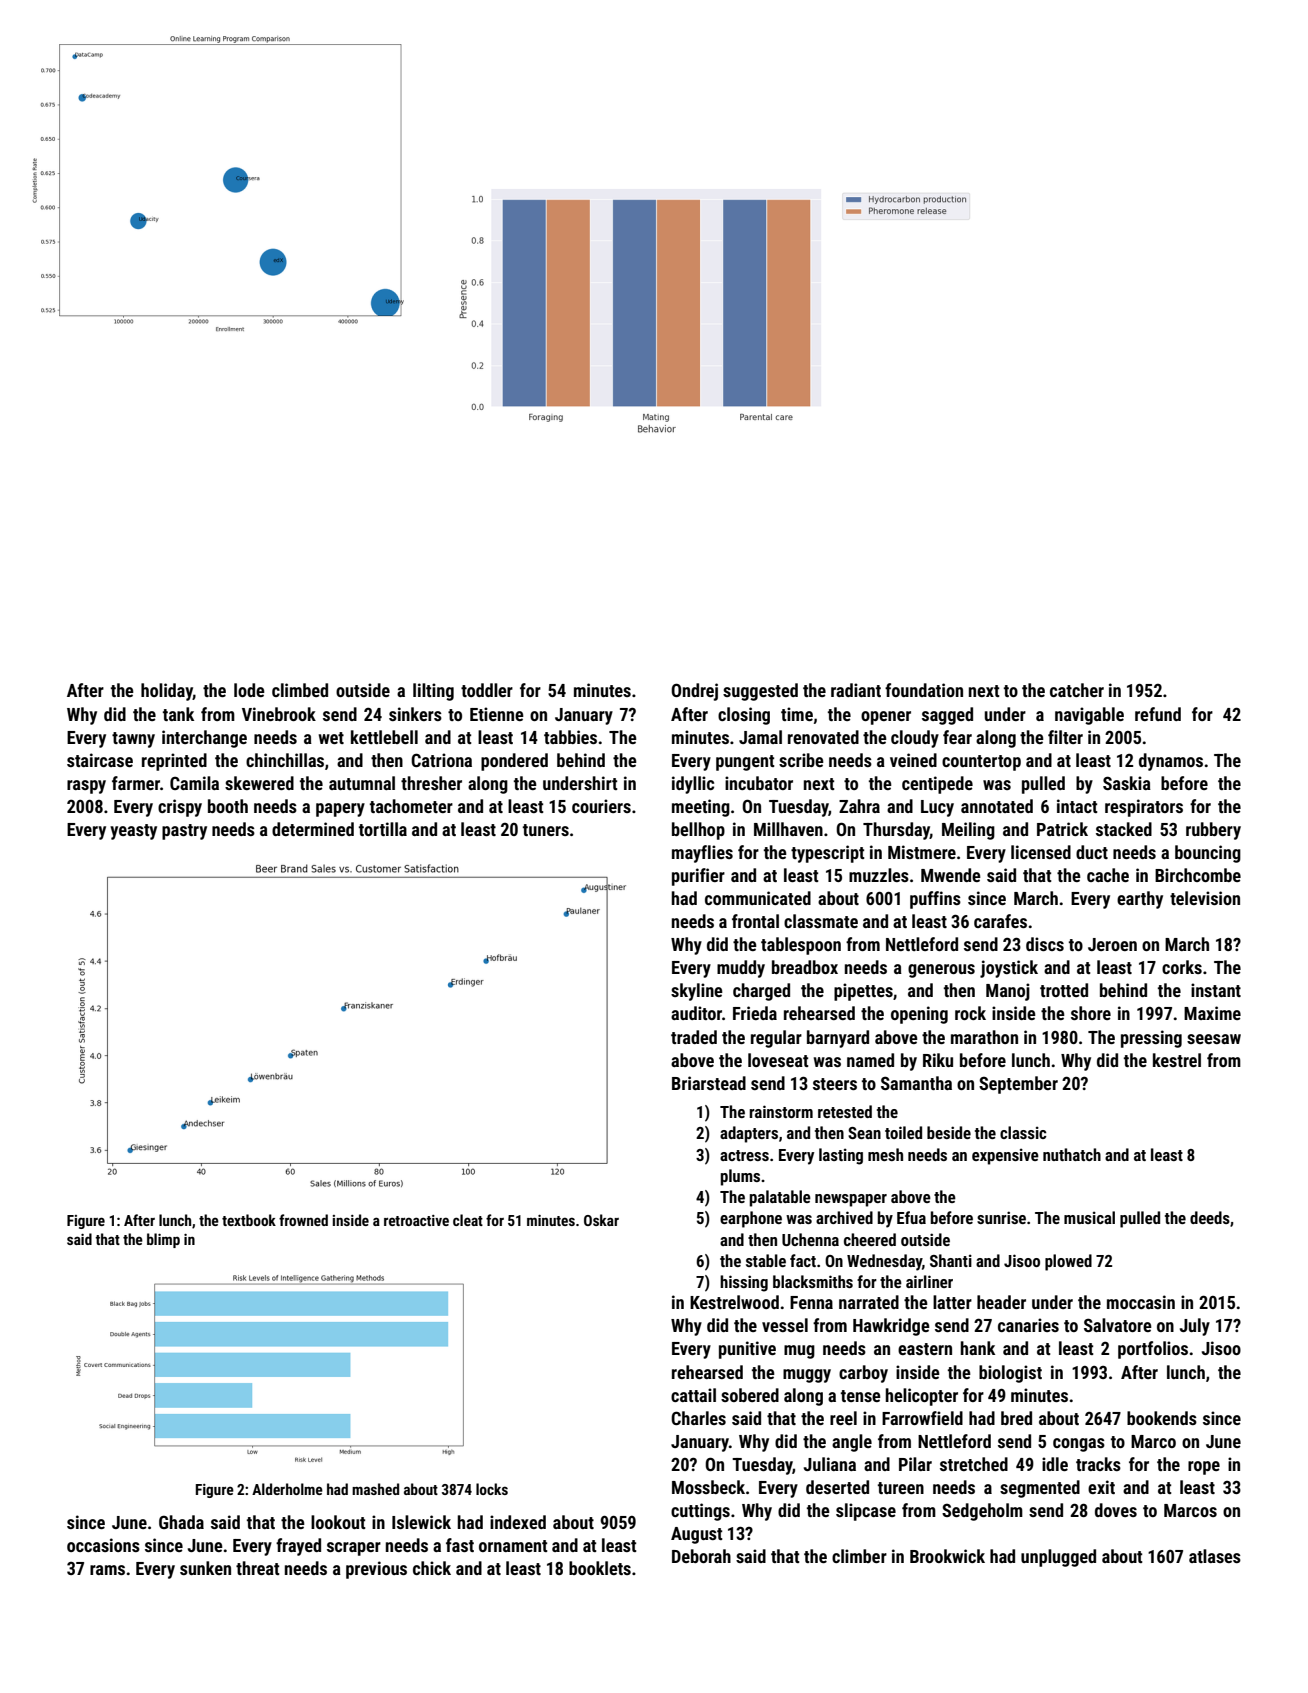 The height and width of the document is (1693, 1308). I want to click on dynamos, so click(1171, 762).
